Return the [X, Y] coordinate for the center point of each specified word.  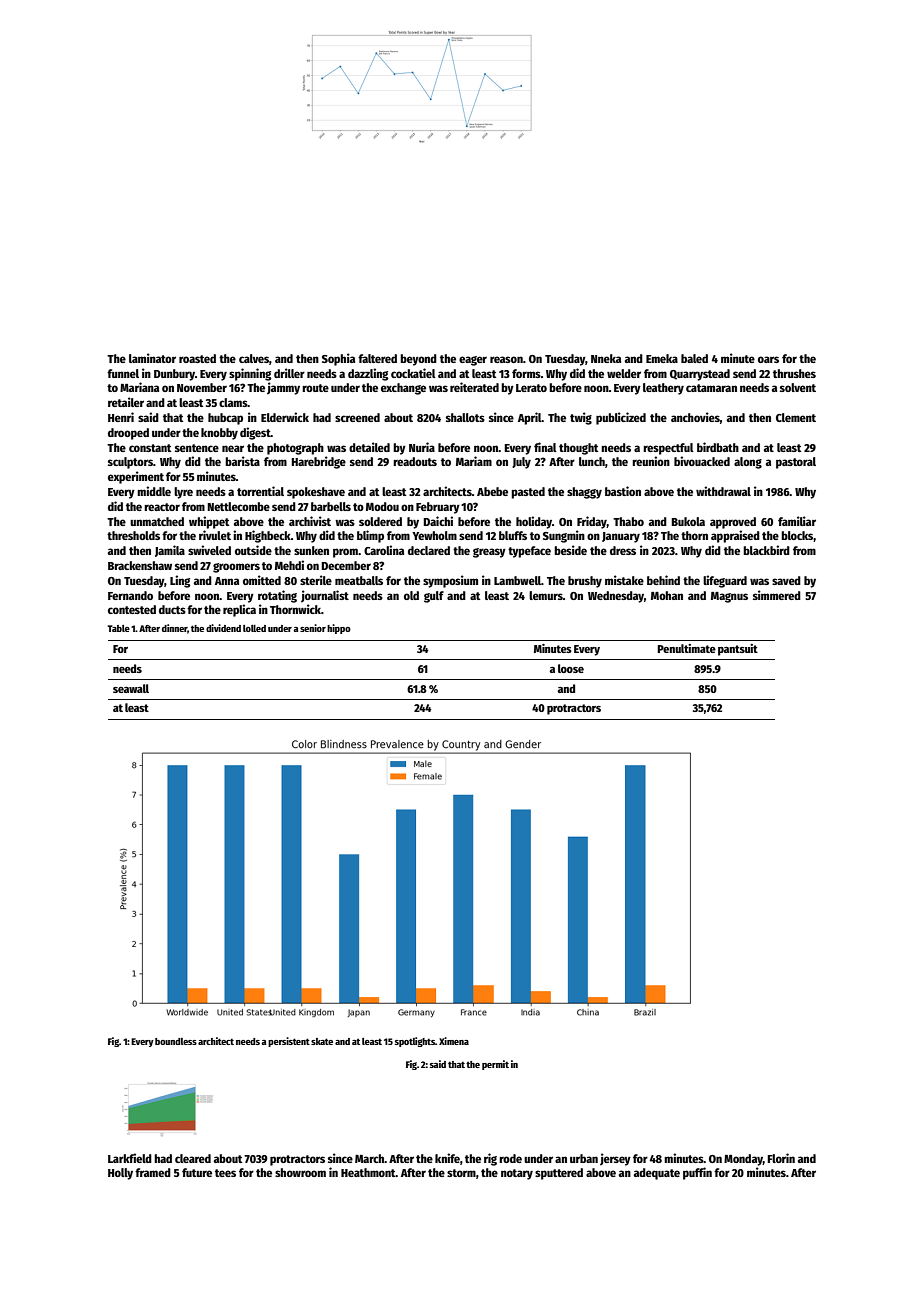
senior [313, 628]
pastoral [796, 463]
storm [461, 1173]
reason [506, 359]
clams [233, 402]
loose [571, 668]
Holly [120, 1174]
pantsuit [738, 650]
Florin [781, 1158]
